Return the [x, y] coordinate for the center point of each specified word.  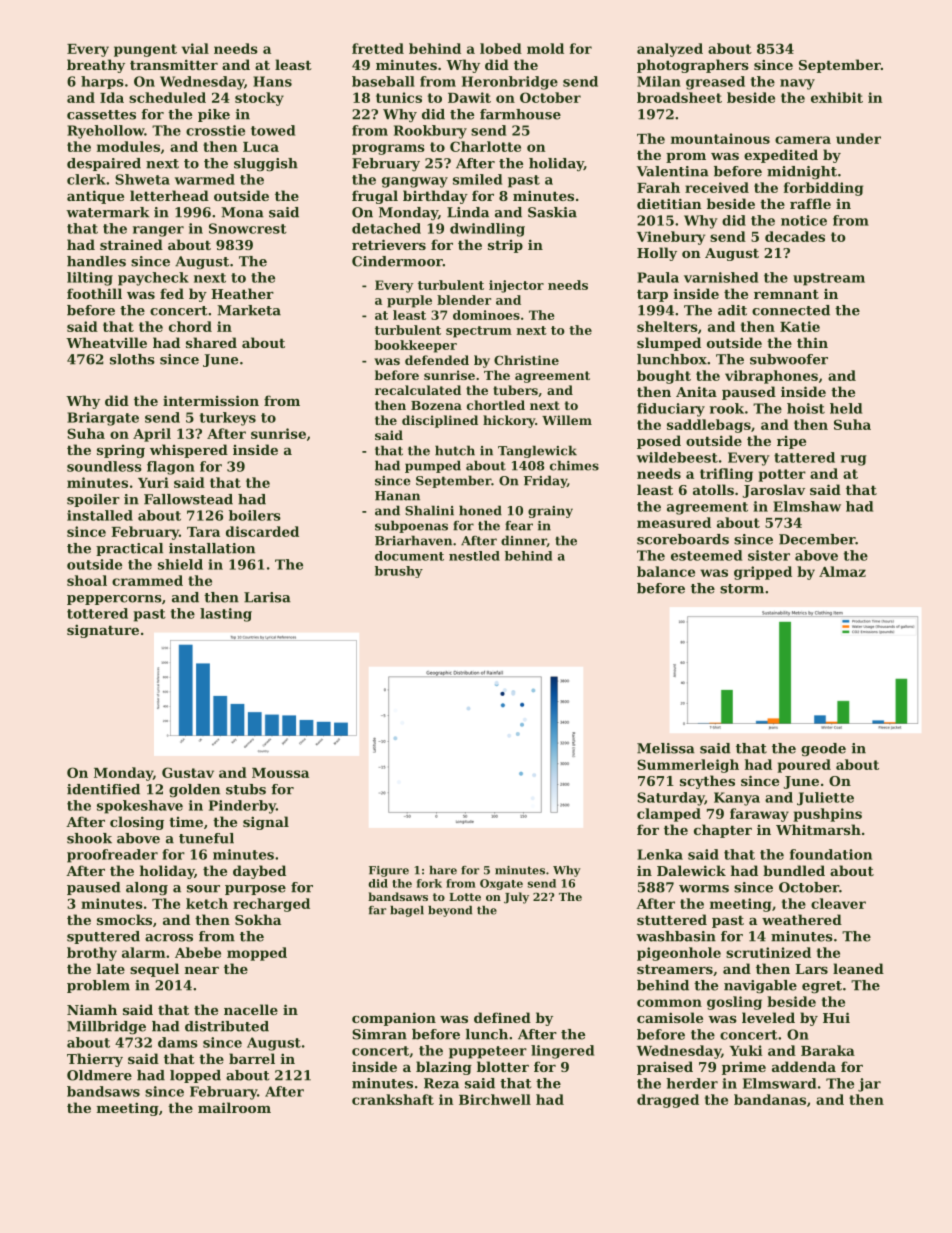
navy [797, 84]
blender [464, 300]
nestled [474, 556]
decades [795, 236]
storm [742, 589]
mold [545, 48]
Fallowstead [188, 499]
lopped [195, 1076]
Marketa [249, 310]
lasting [226, 615]
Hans [272, 81]
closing [137, 823]
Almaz [842, 571]
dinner [524, 541]
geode [823, 749]
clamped [669, 815]
